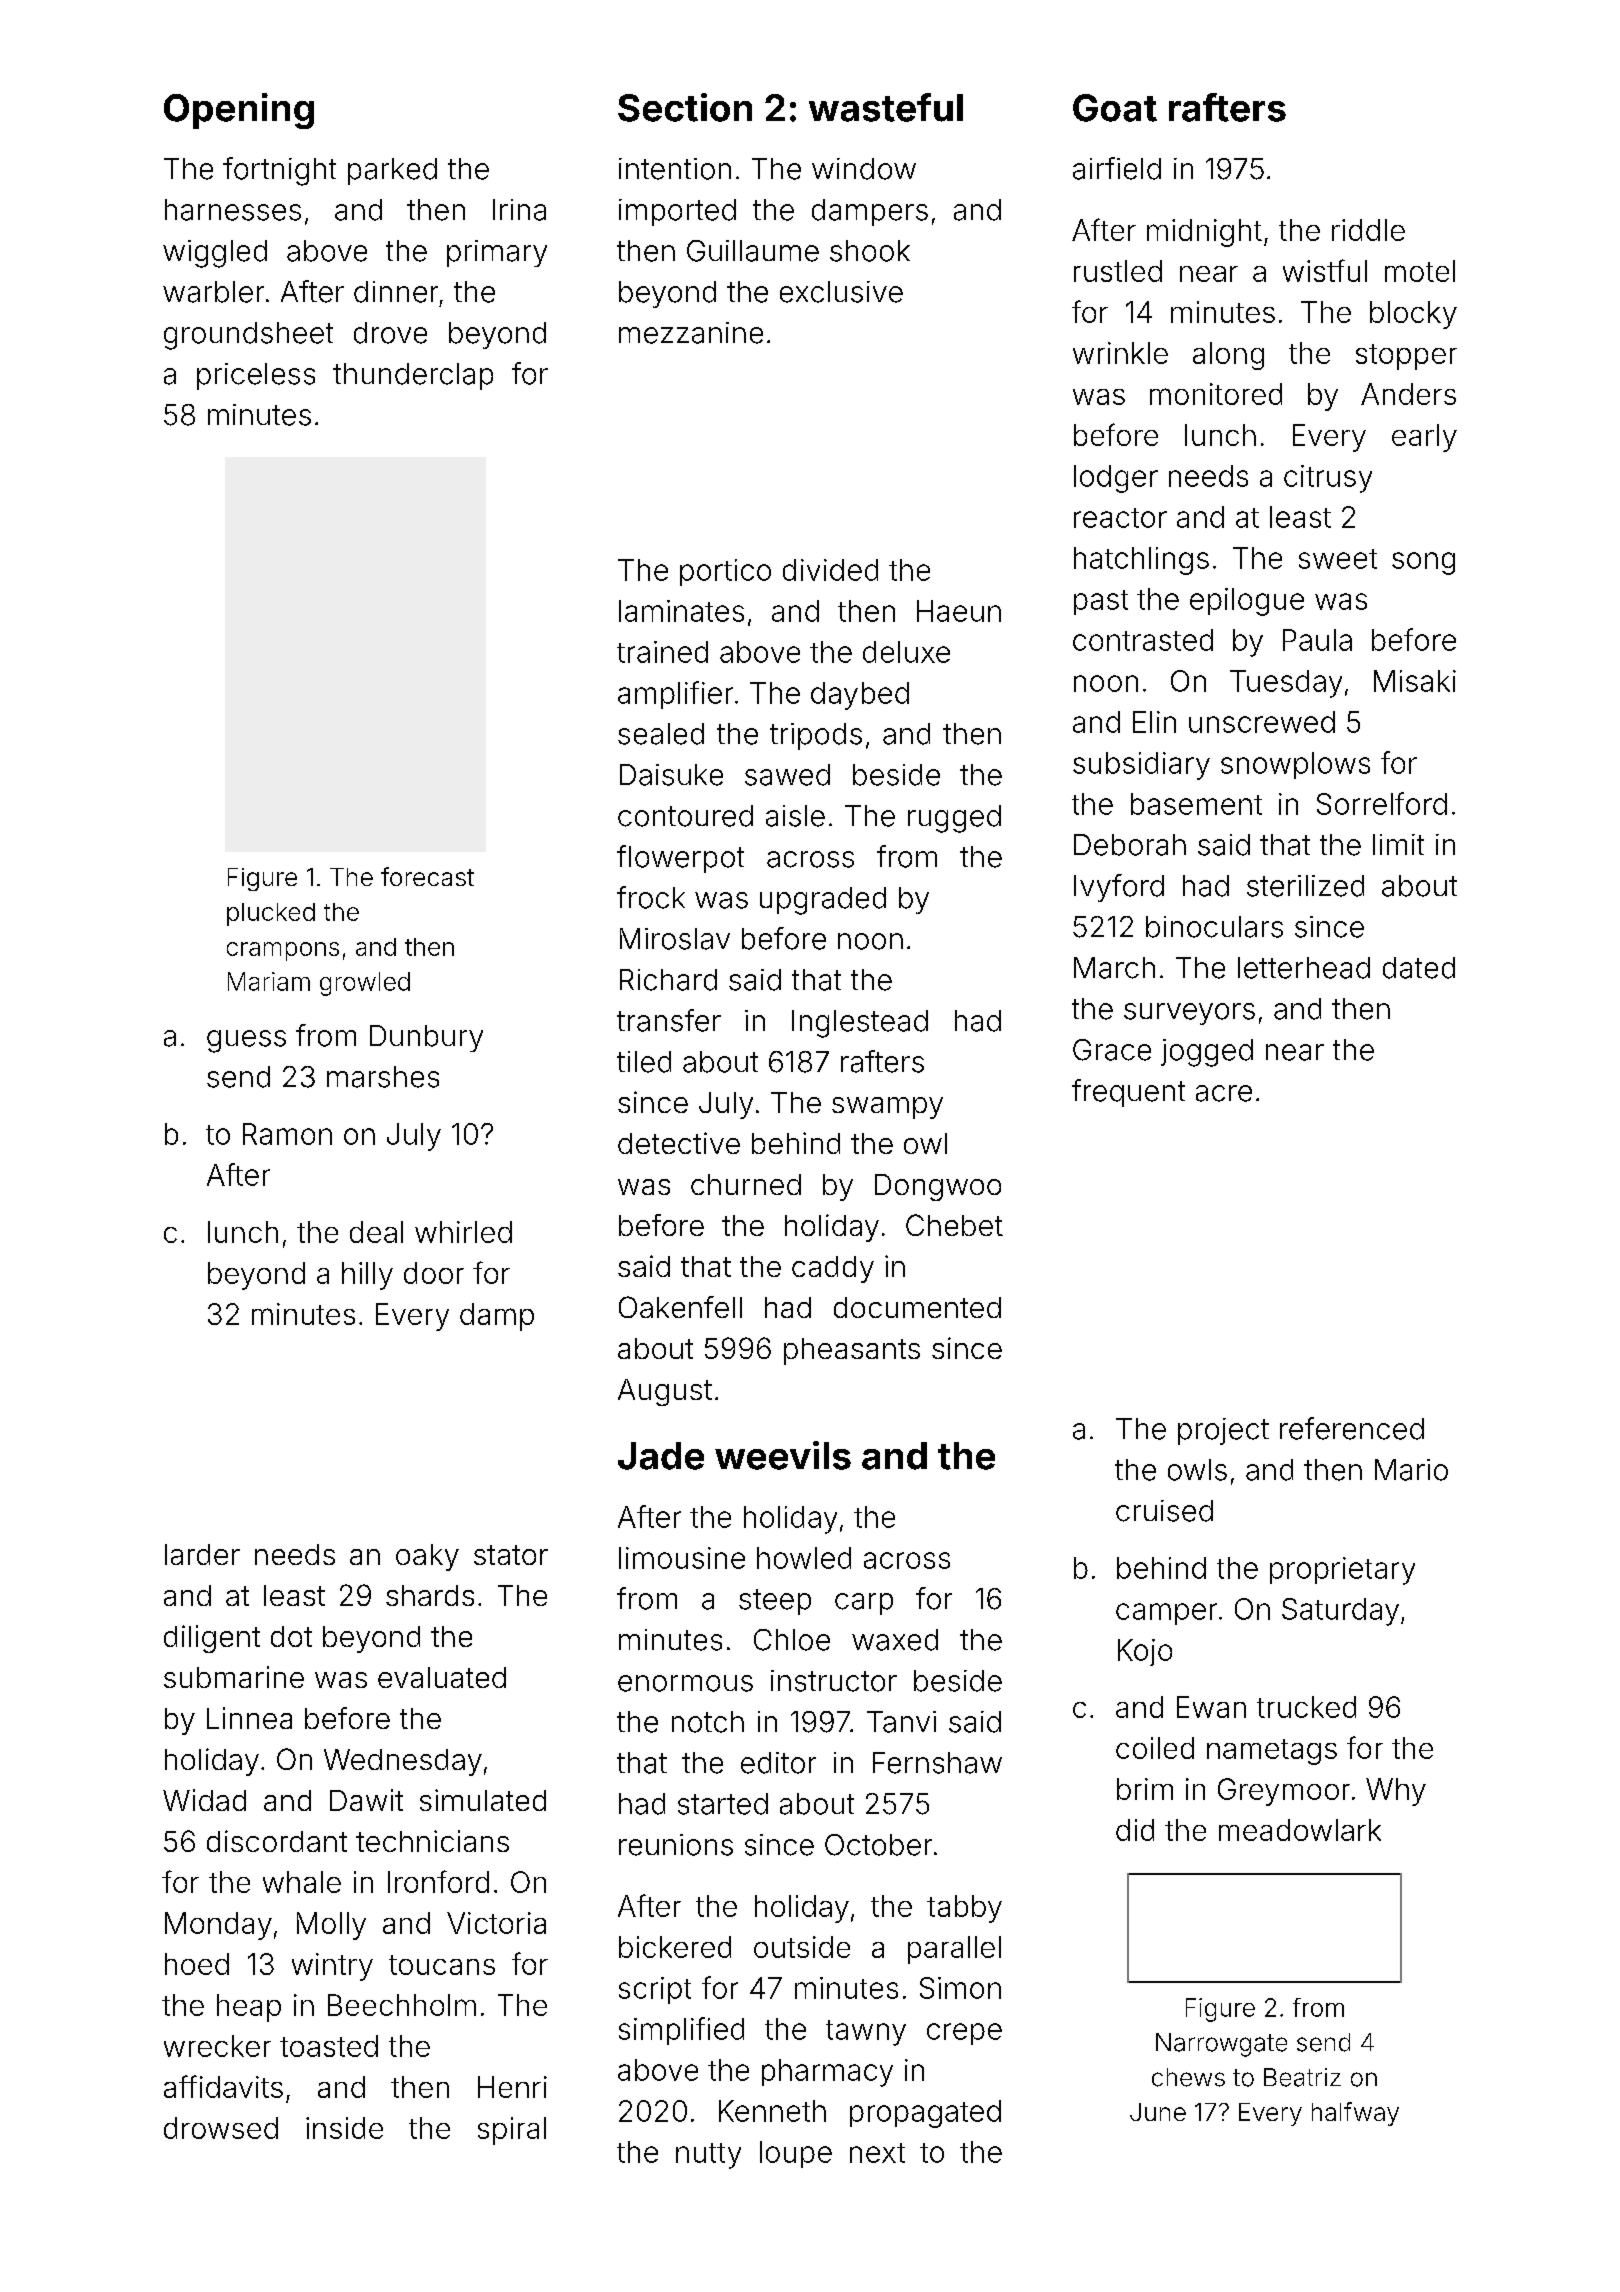  What do you see at coordinates (680, 1307) in the screenshot?
I see `Oakenfell` at bounding box center [680, 1307].
